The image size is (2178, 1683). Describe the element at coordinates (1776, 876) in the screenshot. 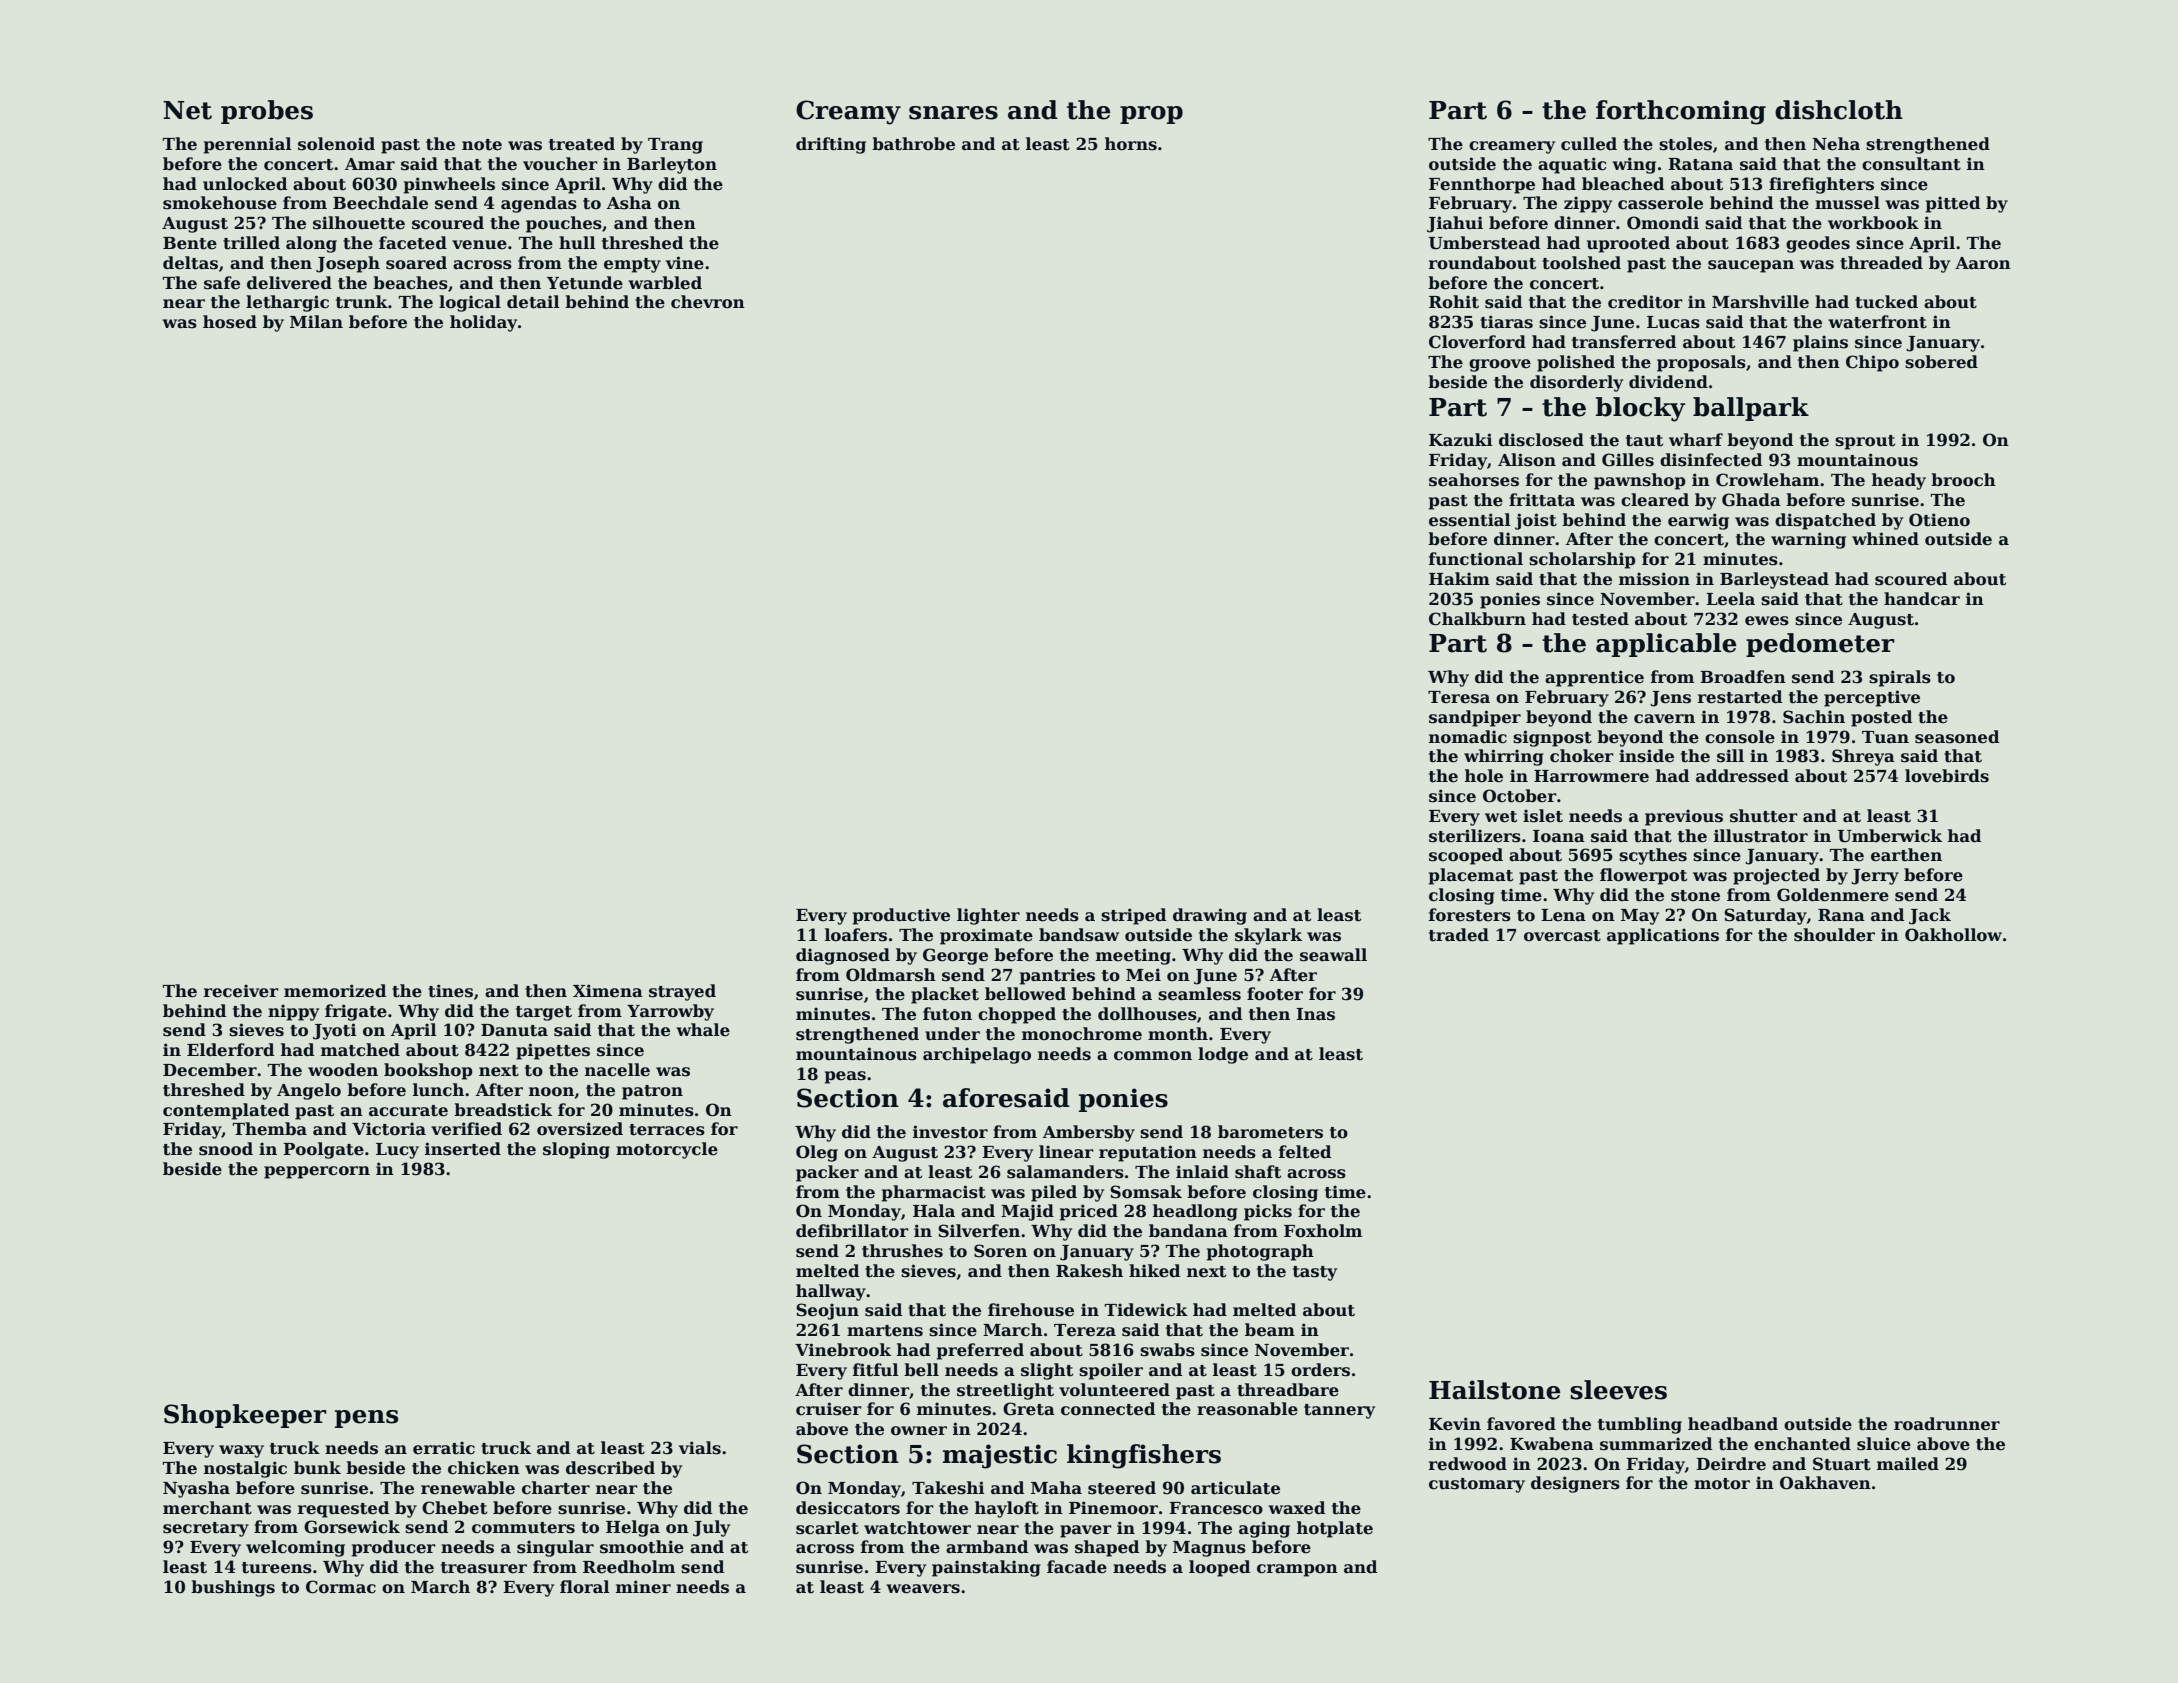

I see `projected` at that location.
